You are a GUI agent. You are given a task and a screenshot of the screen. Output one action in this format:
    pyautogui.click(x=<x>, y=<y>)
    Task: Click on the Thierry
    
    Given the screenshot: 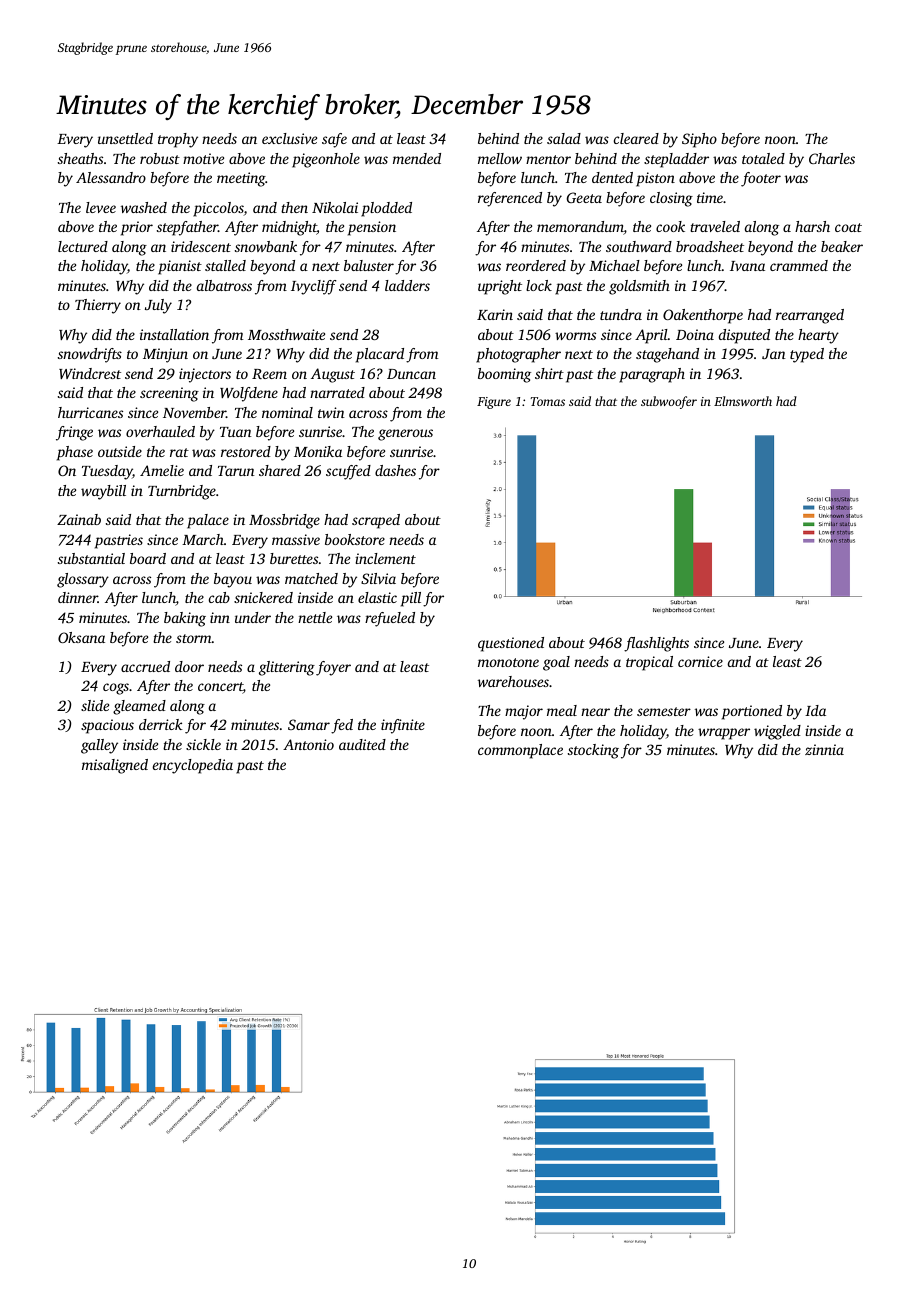 What is the action you would take?
    pyautogui.click(x=98, y=306)
